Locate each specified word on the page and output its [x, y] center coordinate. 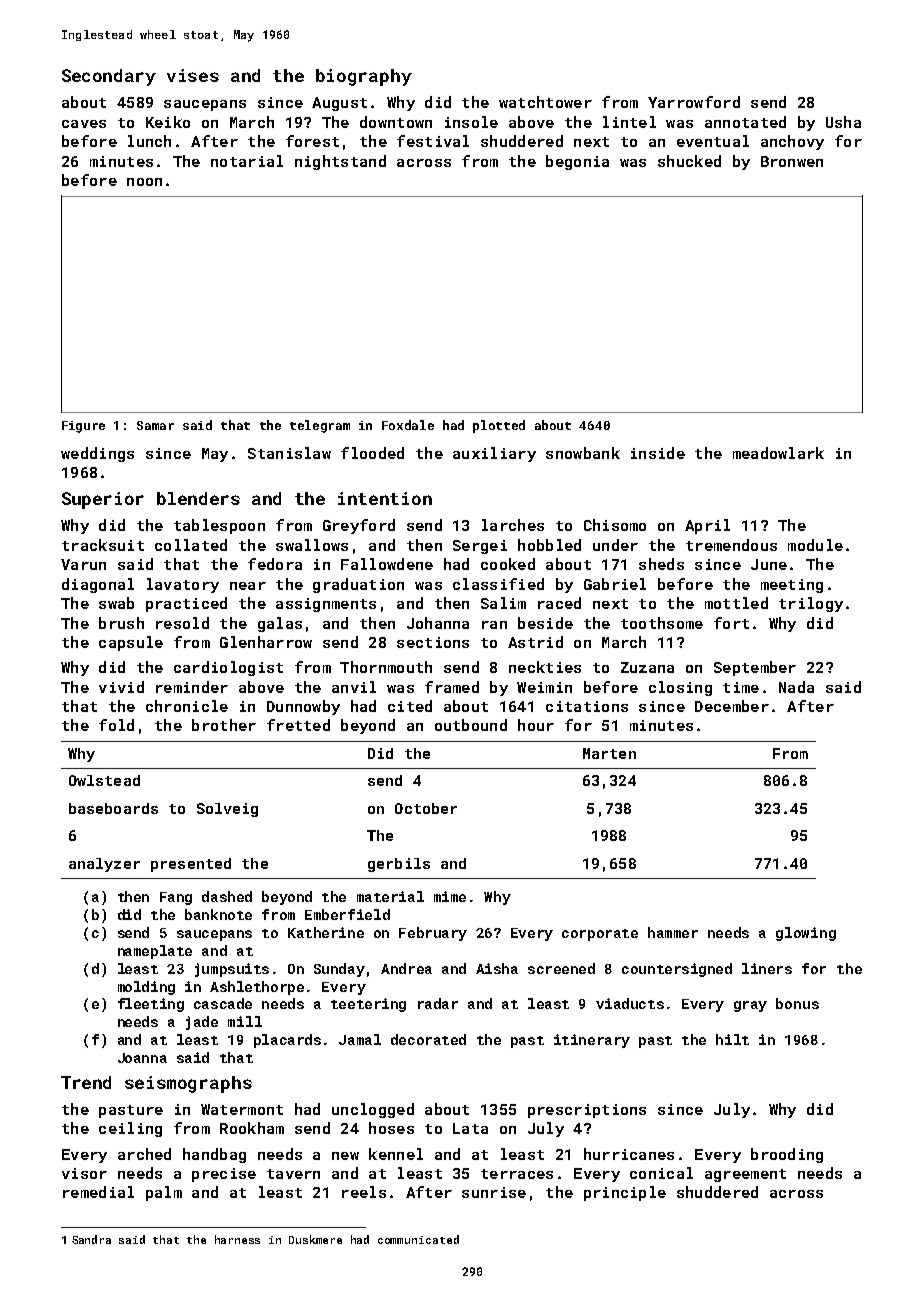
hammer [673, 932]
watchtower [545, 102]
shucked [689, 161]
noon [144, 182]
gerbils [399, 865]
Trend [86, 1082]
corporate [600, 935]
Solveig [227, 810]
